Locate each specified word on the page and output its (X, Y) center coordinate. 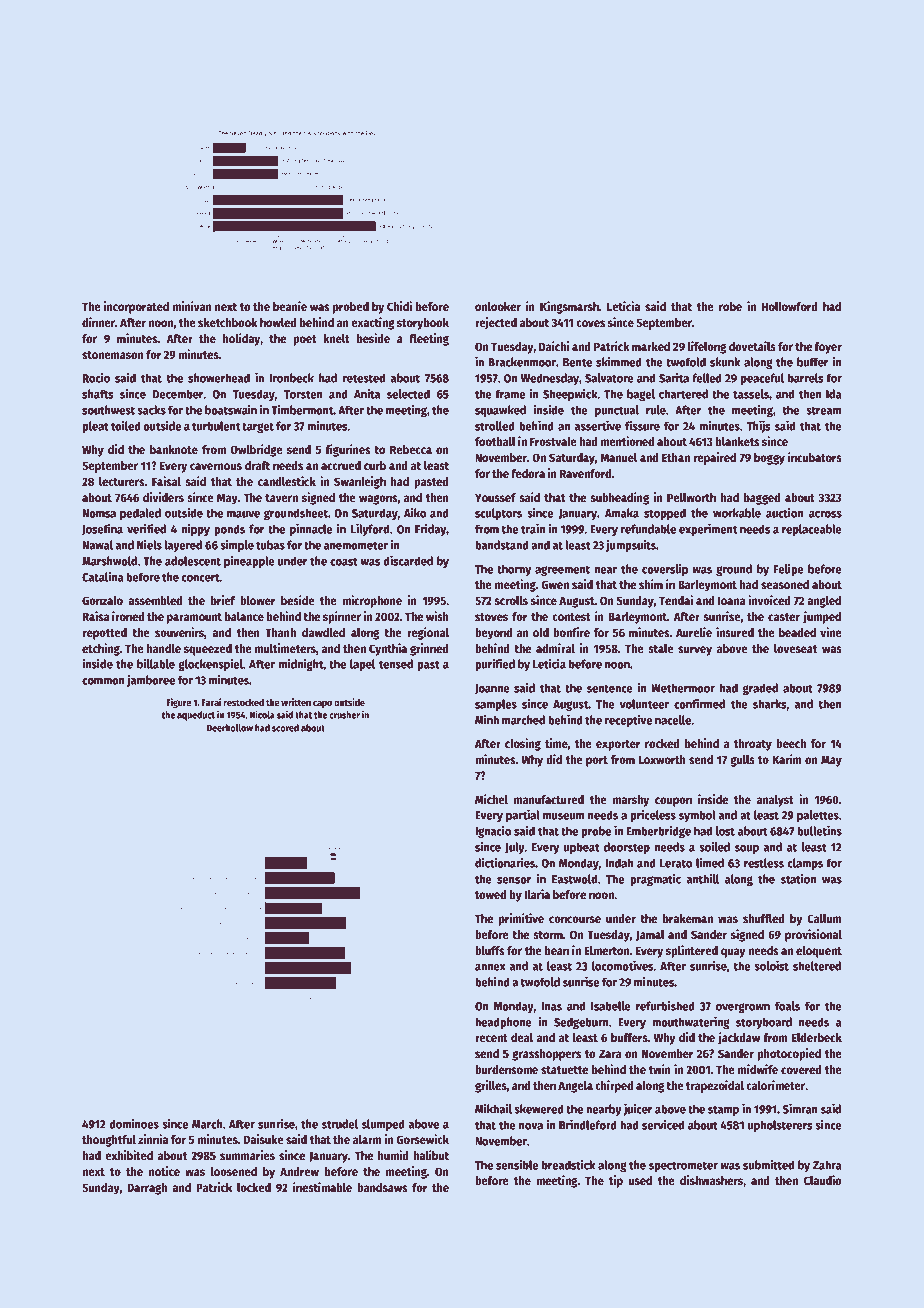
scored (285, 728)
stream (823, 410)
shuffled (764, 918)
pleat (95, 427)
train (533, 528)
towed (490, 894)
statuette (564, 1070)
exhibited (129, 1155)
